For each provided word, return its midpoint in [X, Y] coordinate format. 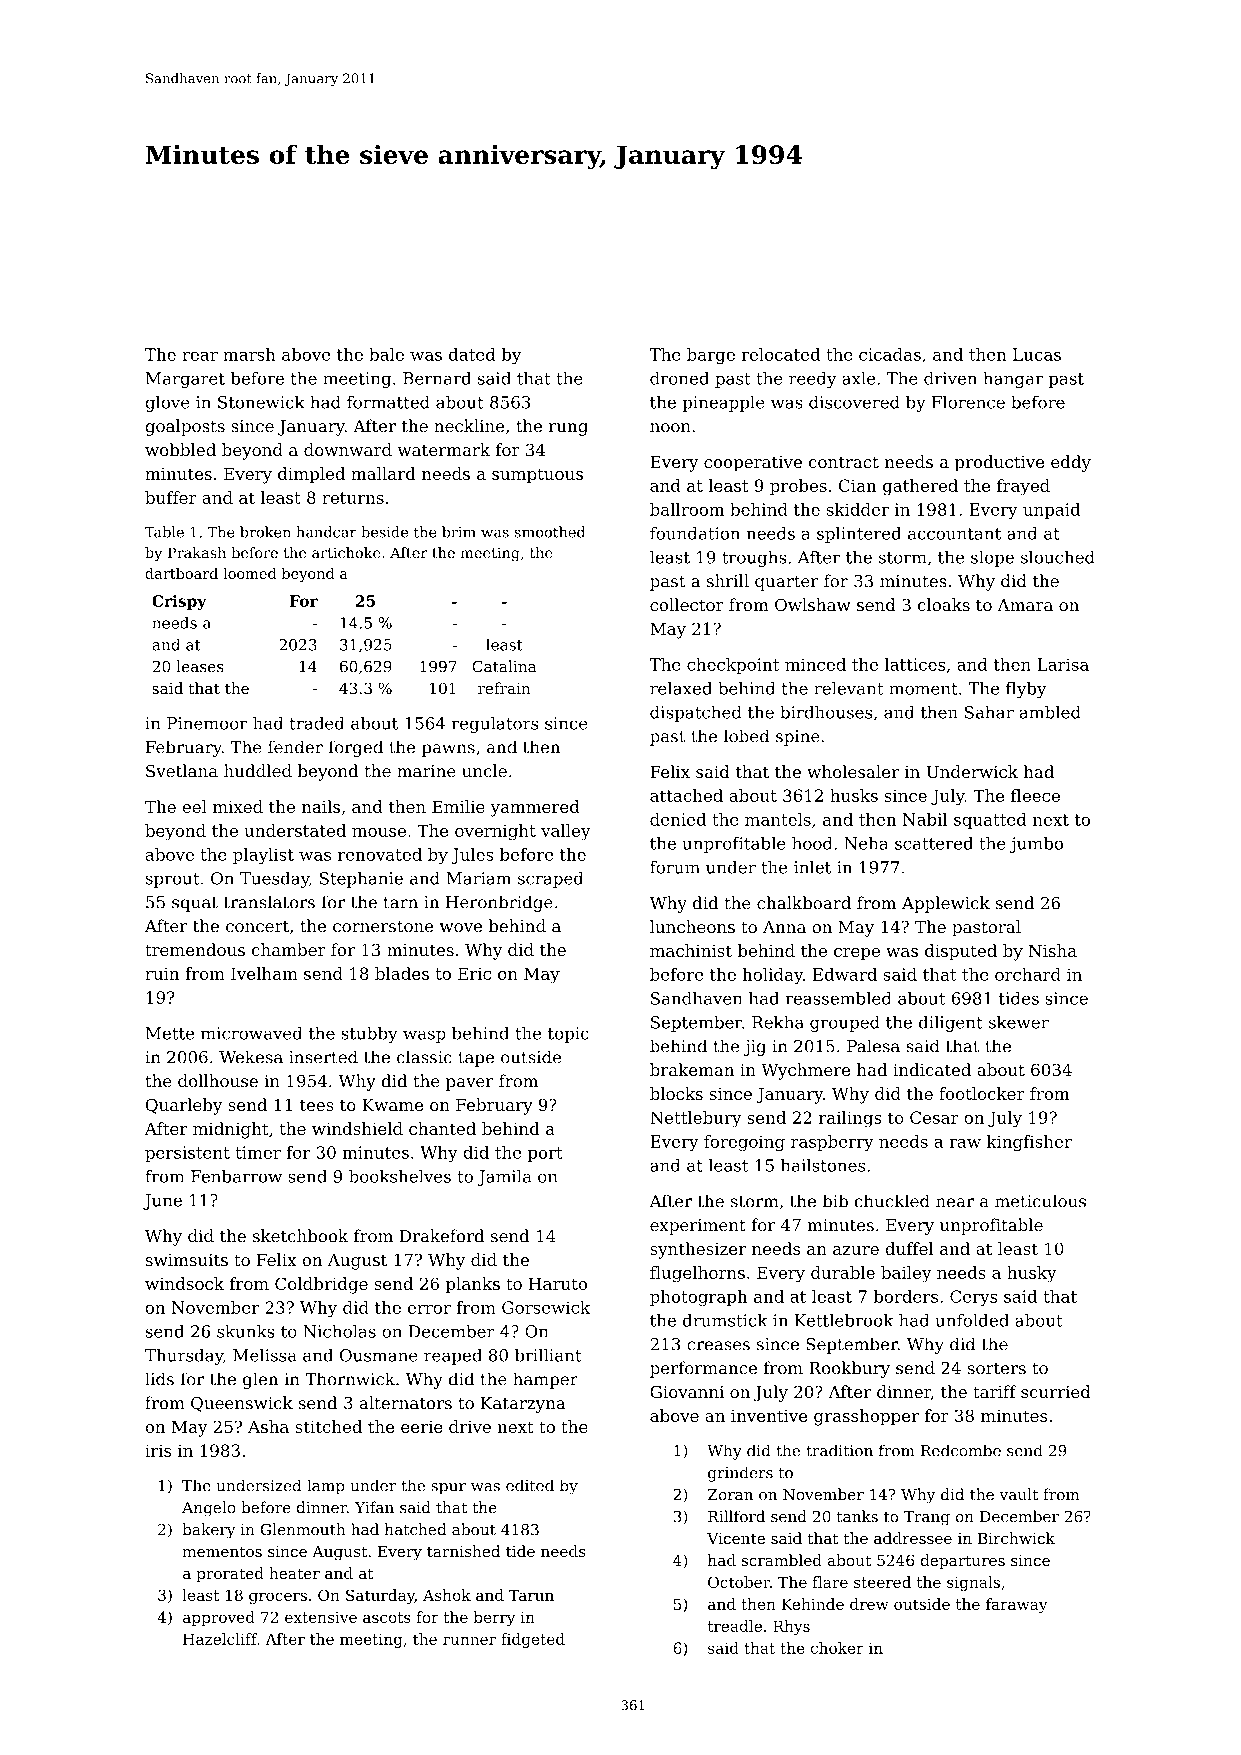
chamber [289, 949]
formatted [388, 402]
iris [158, 1450]
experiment [698, 1227]
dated [472, 354]
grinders [740, 1474]
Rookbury [849, 1369]
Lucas [1037, 354]
